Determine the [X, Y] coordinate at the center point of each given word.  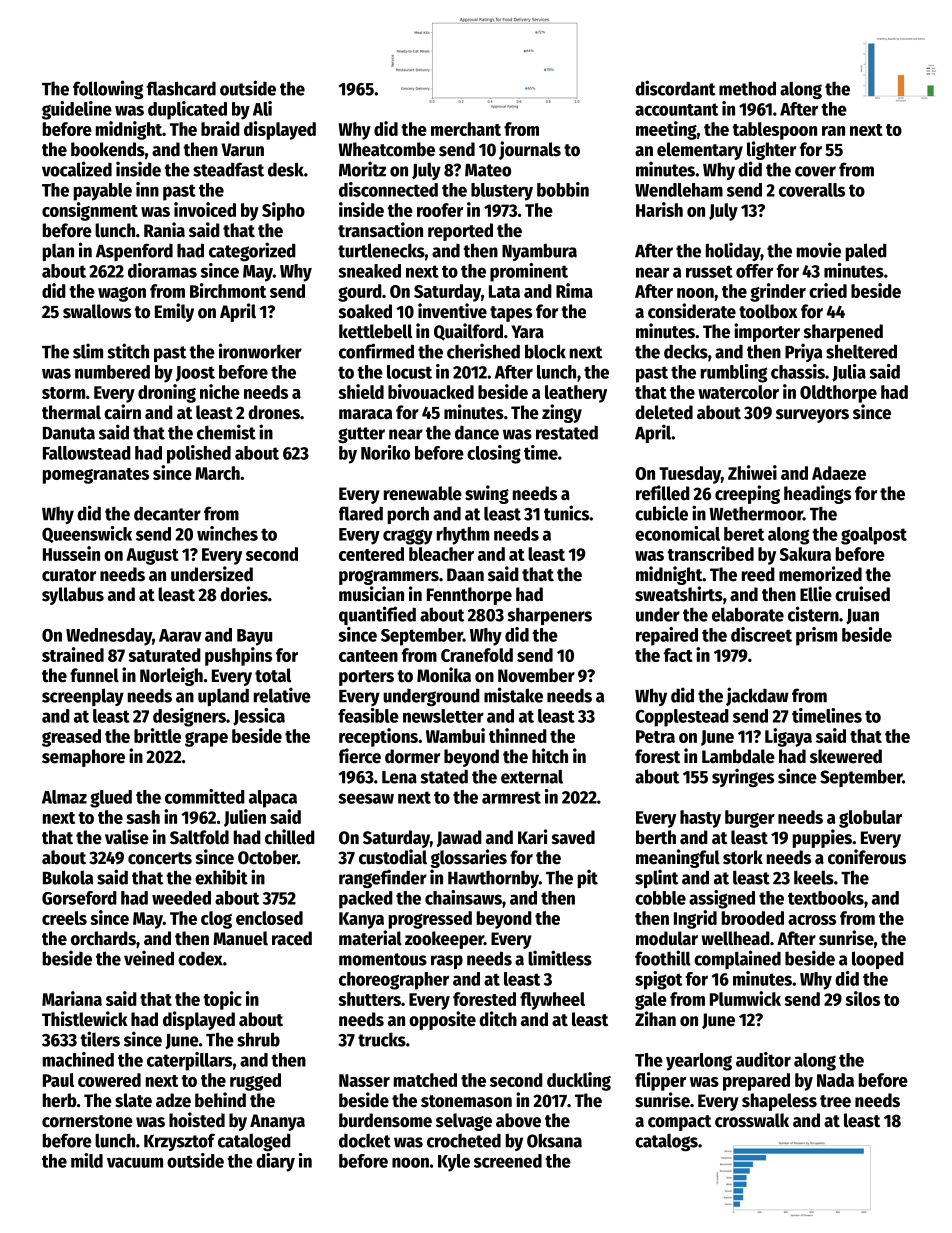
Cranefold [477, 655]
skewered [846, 756]
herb [60, 1100]
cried [828, 290]
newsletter [443, 716]
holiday [733, 251]
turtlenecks [381, 250]
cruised [862, 594]
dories [244, 594]
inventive [452, 311]
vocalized [77, 169]
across [812, 920]
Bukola [68, 877]
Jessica [259, 717]
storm [63, 393]
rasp [447, 962]
